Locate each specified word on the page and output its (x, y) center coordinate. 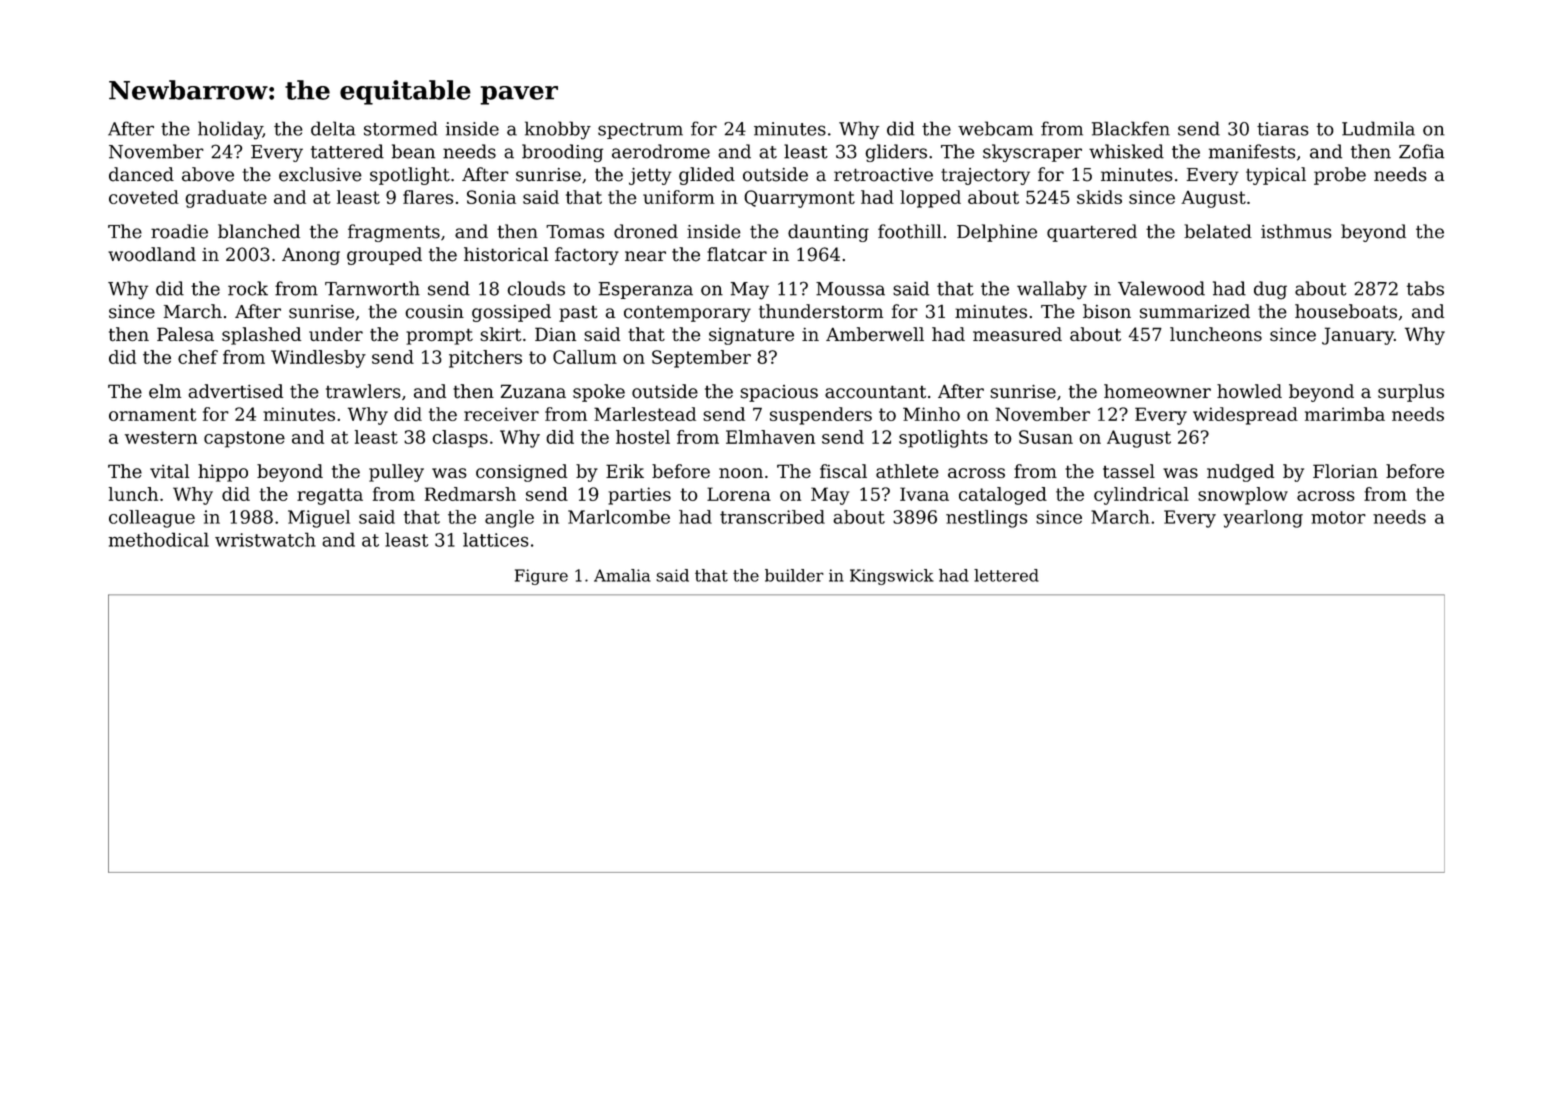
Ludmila (1378, 128)
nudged (1240, 473)
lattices (496, 539)
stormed (401, 128)
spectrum (640, 131)
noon (741, 473)
